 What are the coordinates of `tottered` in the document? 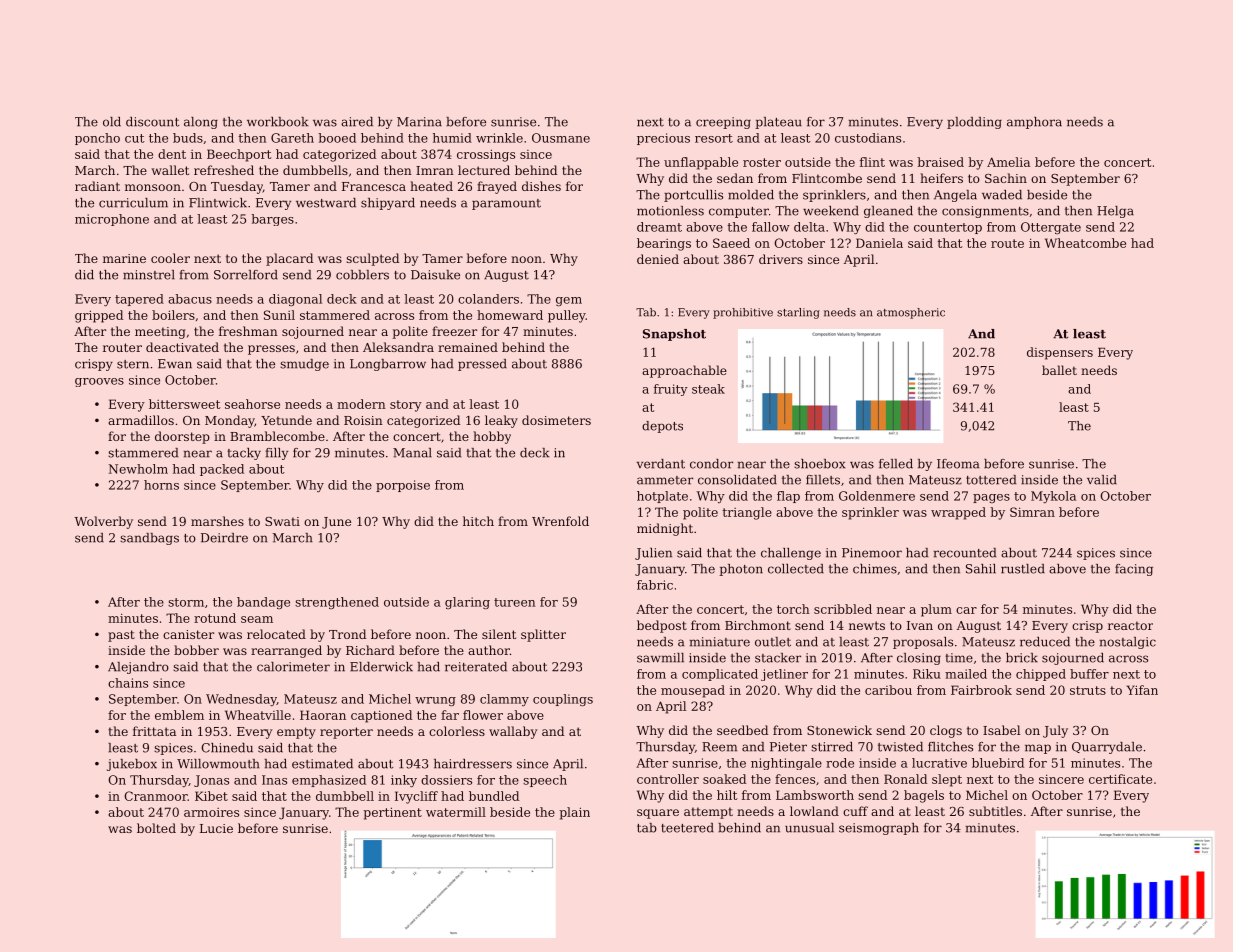 It's located at (991, 480).
